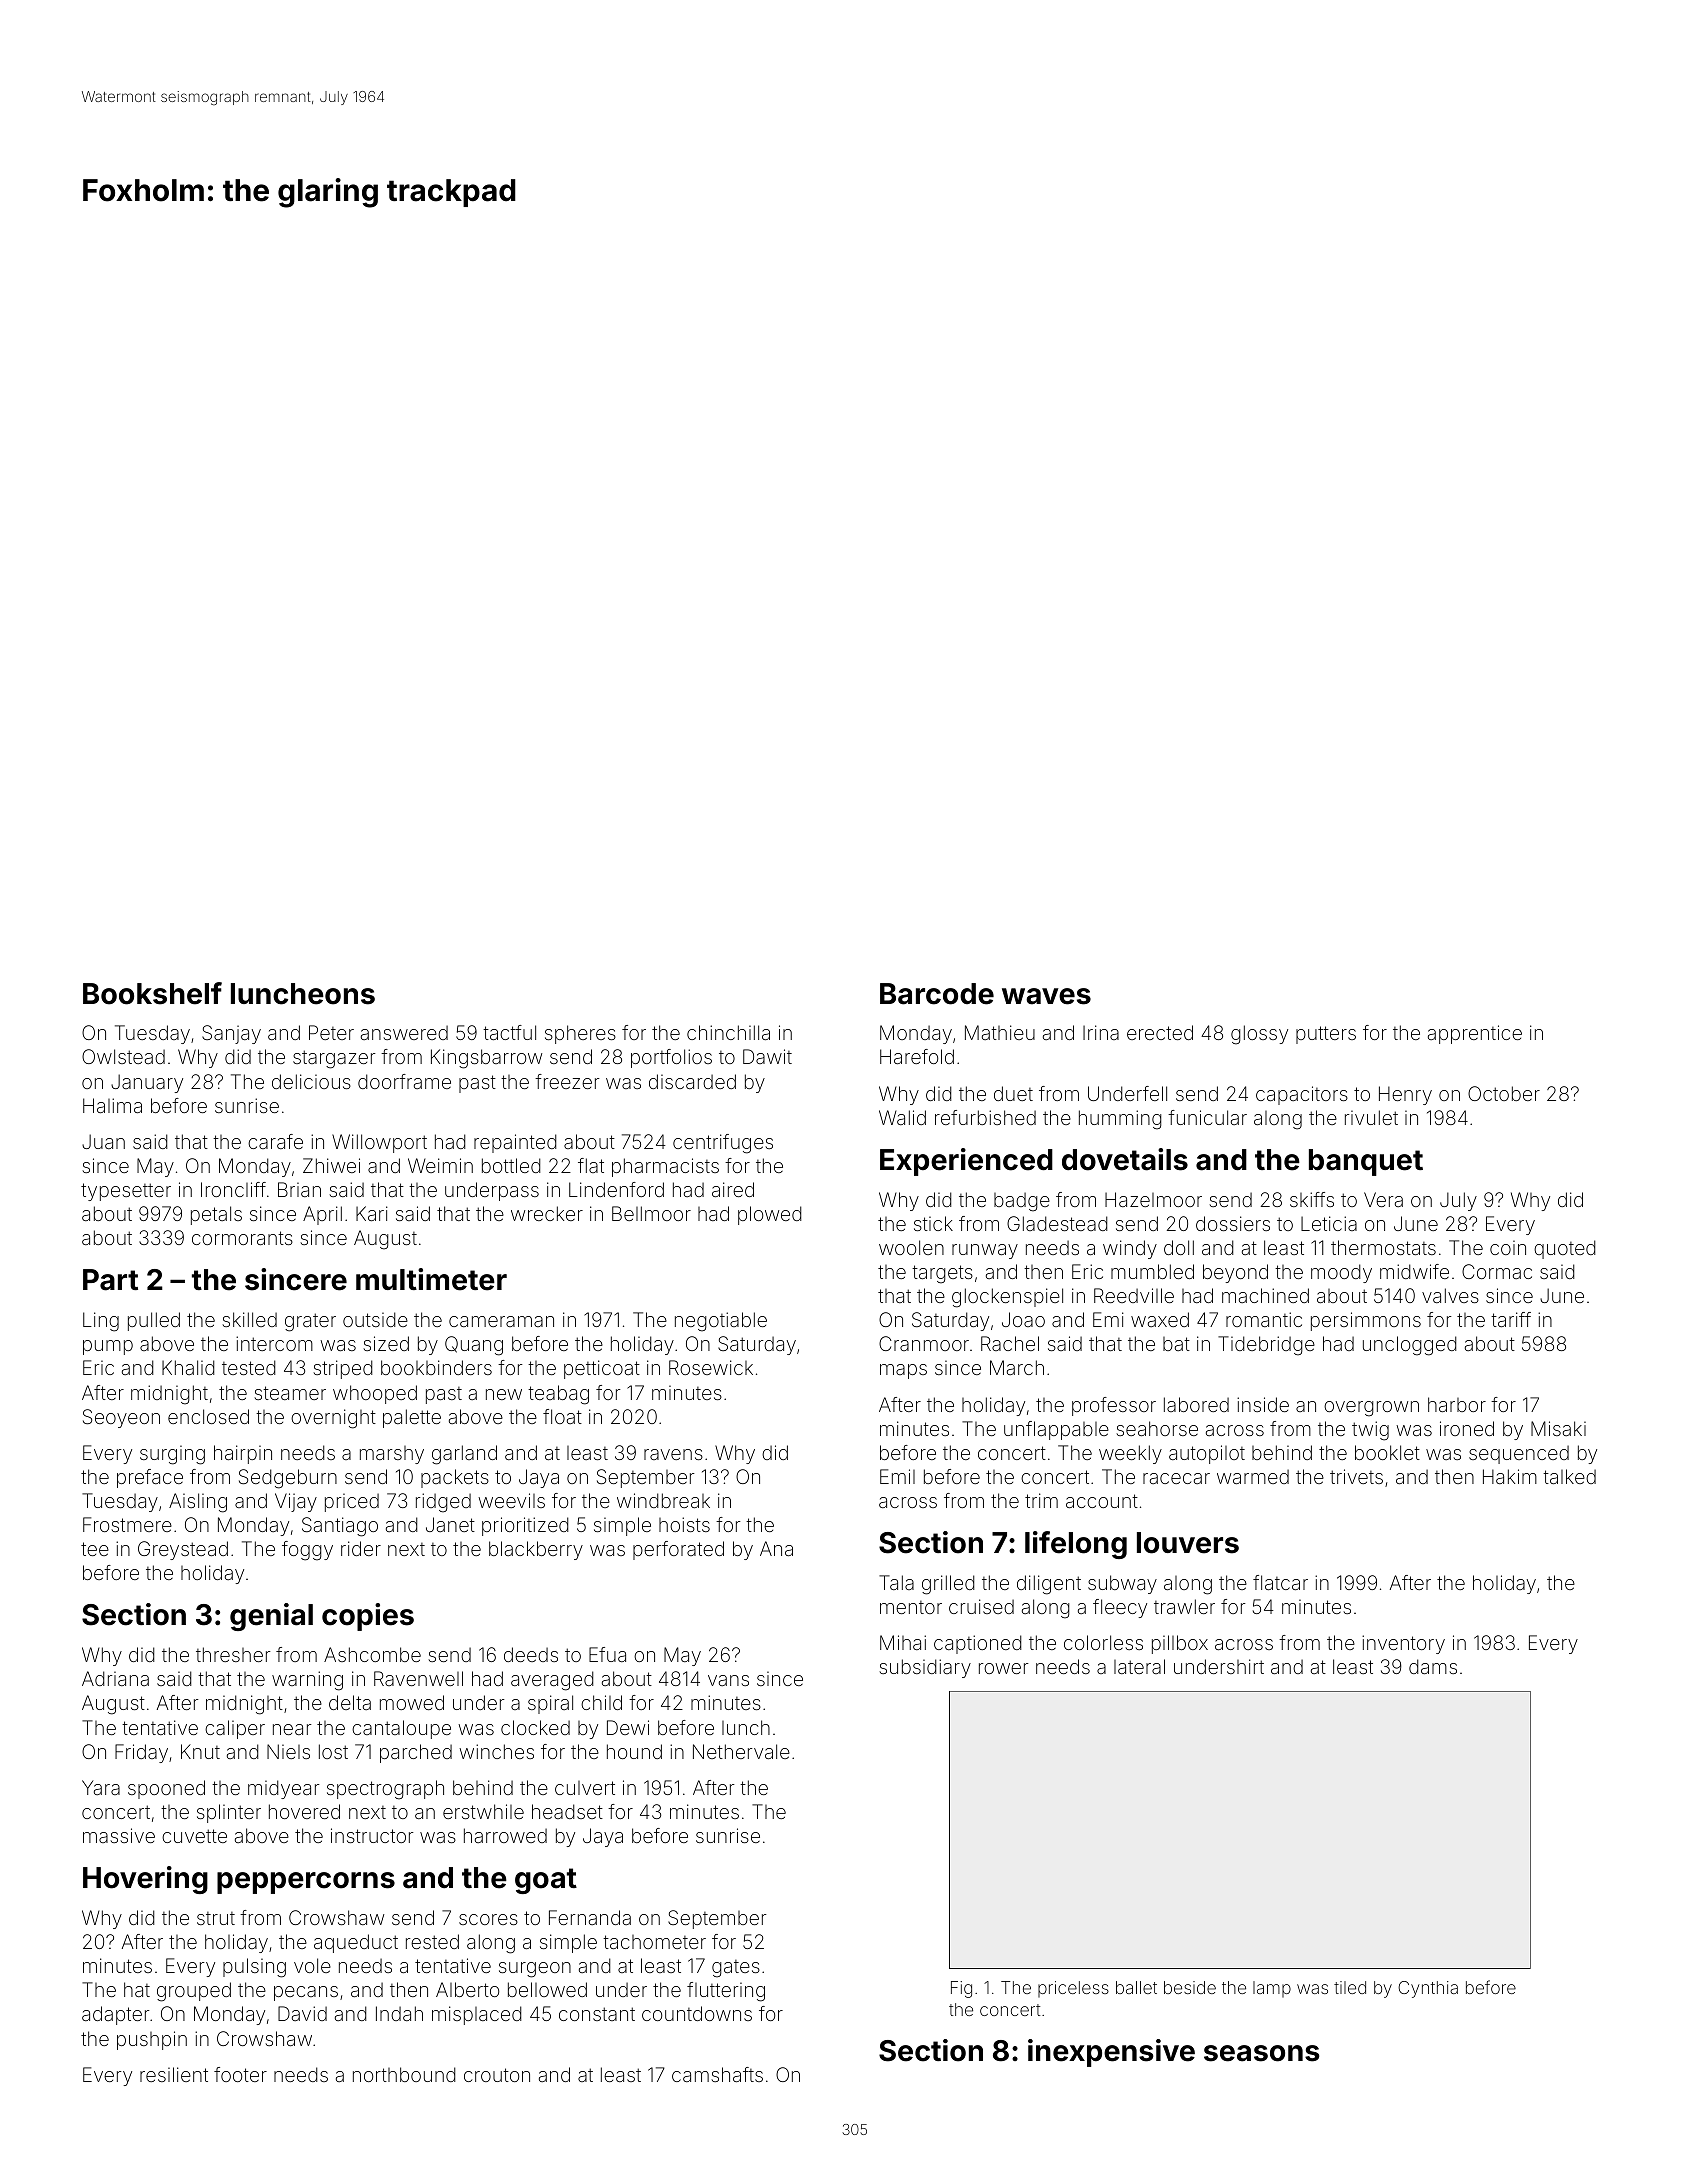 This page has width=1683, height=2178. I want to click on funicular, so click(1207, 1117).
